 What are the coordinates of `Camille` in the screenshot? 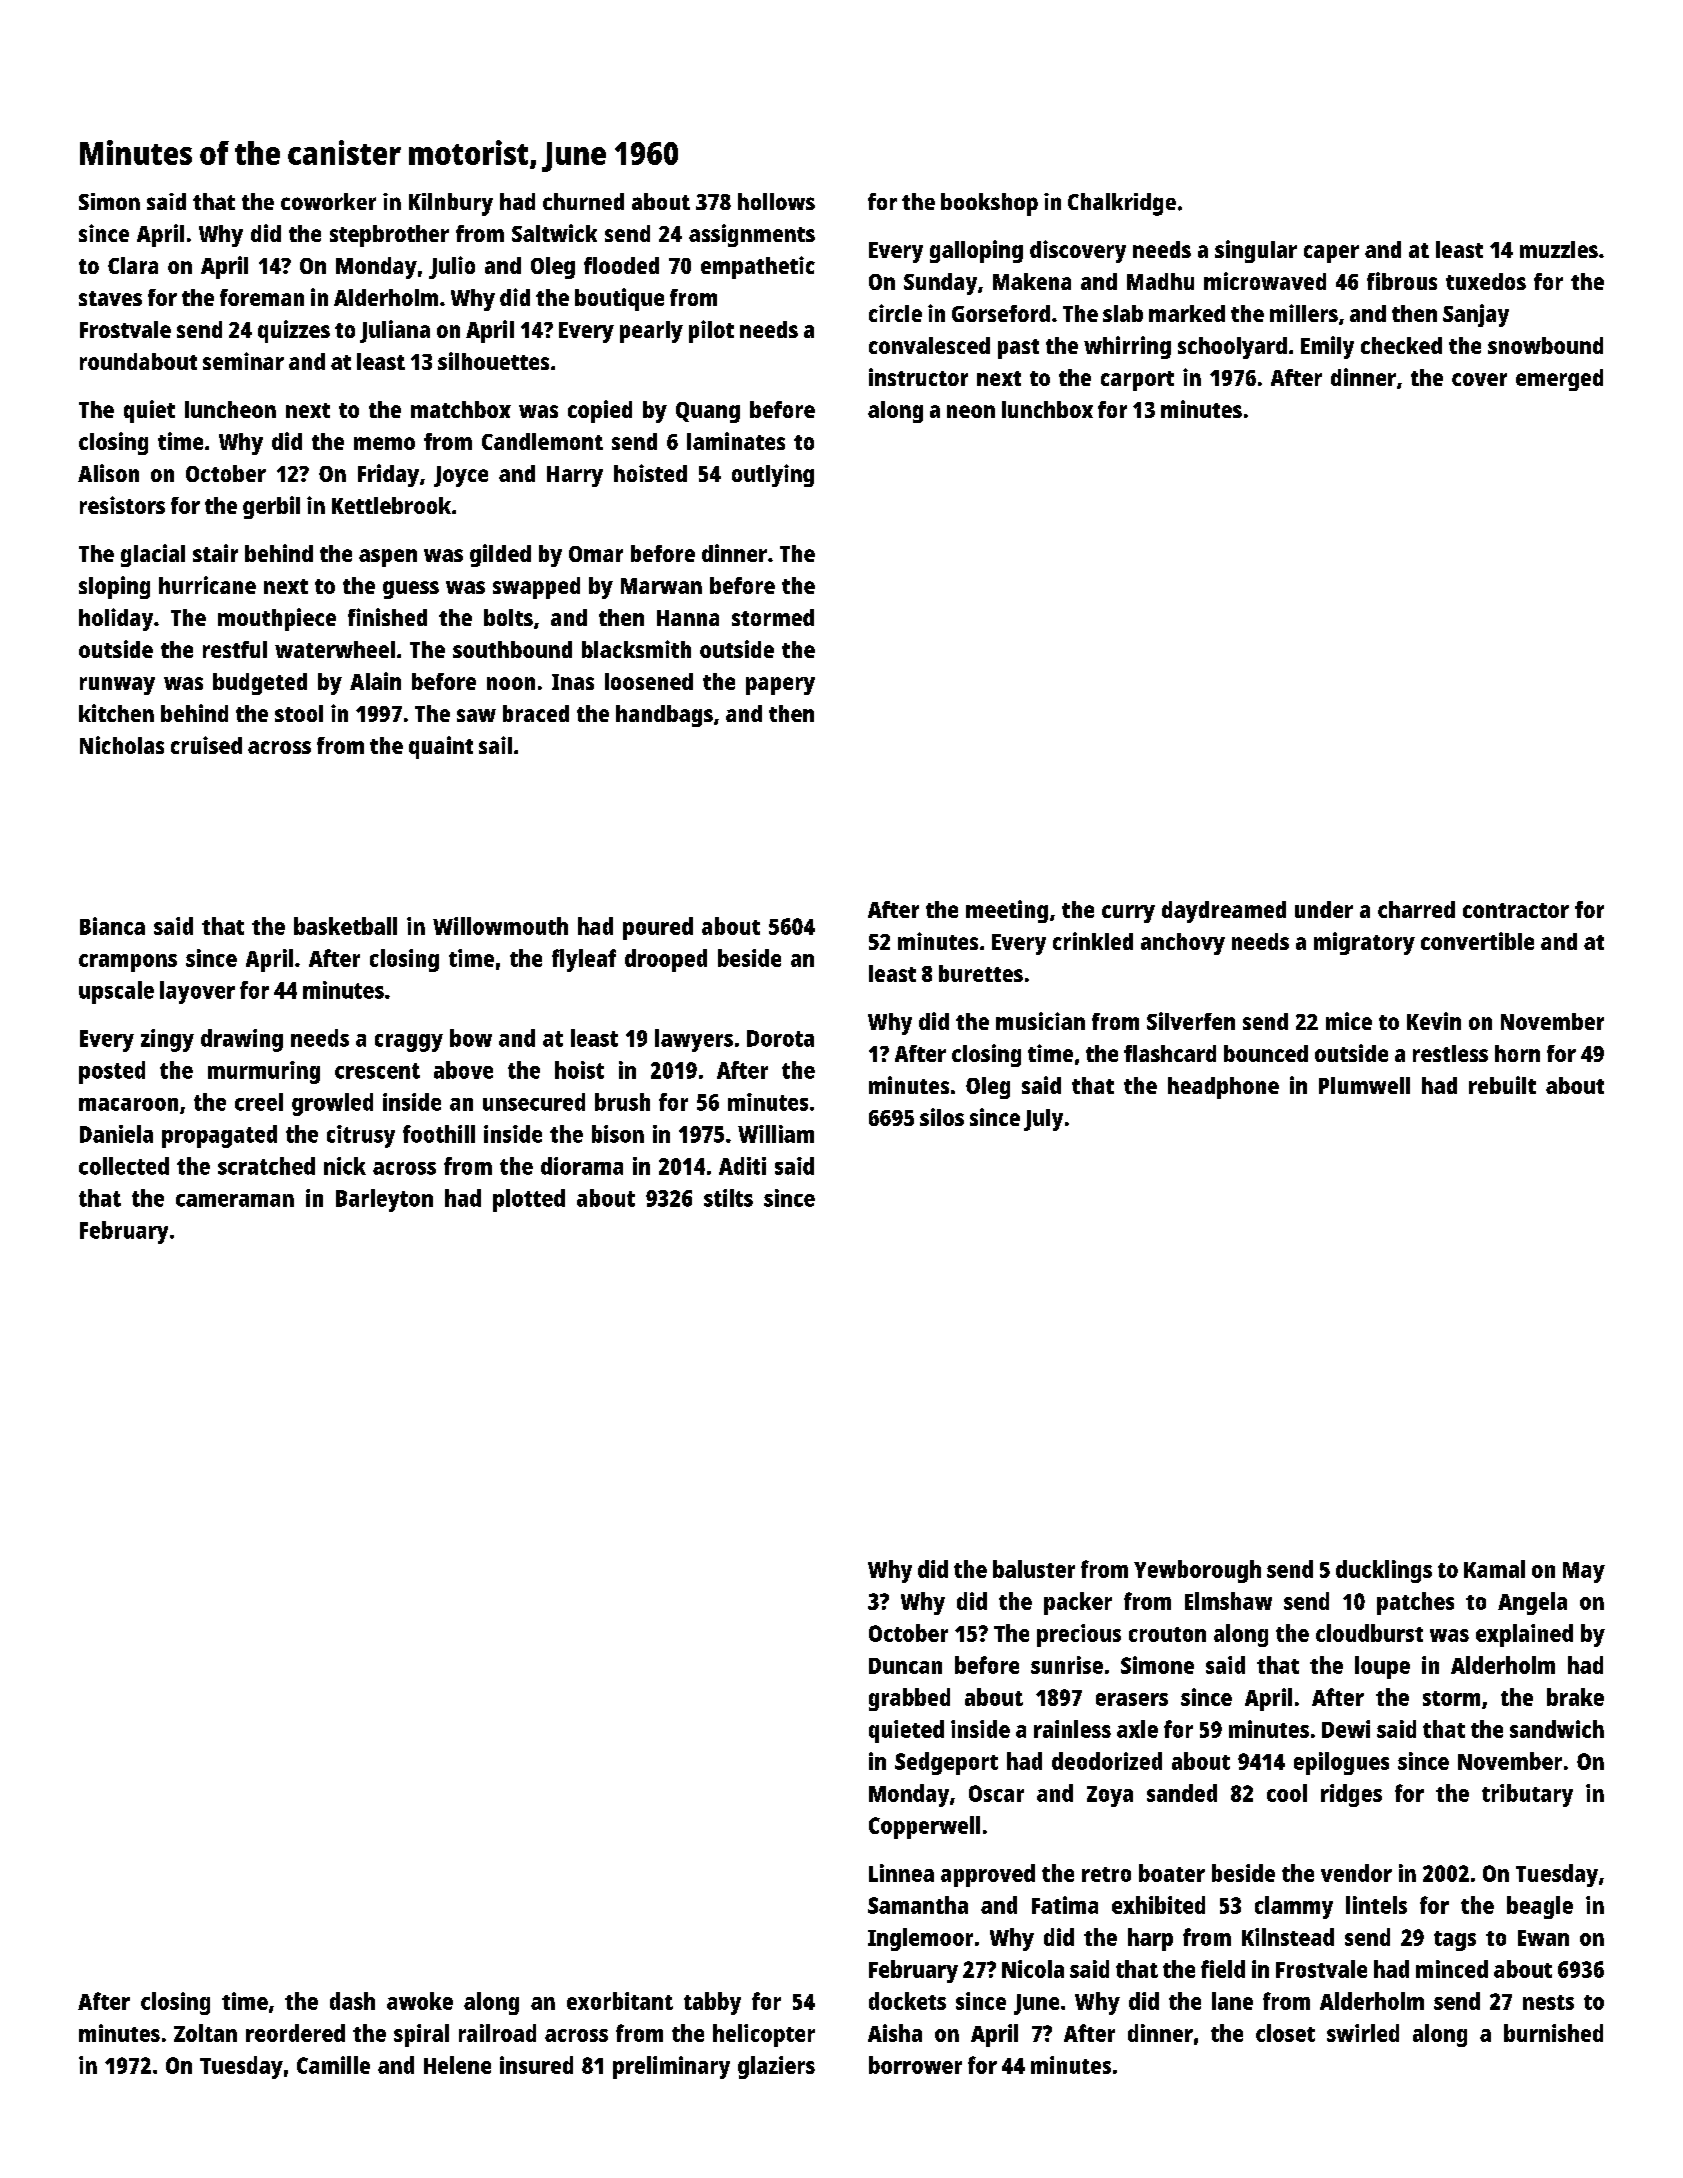 It's located at (333, 2065).
